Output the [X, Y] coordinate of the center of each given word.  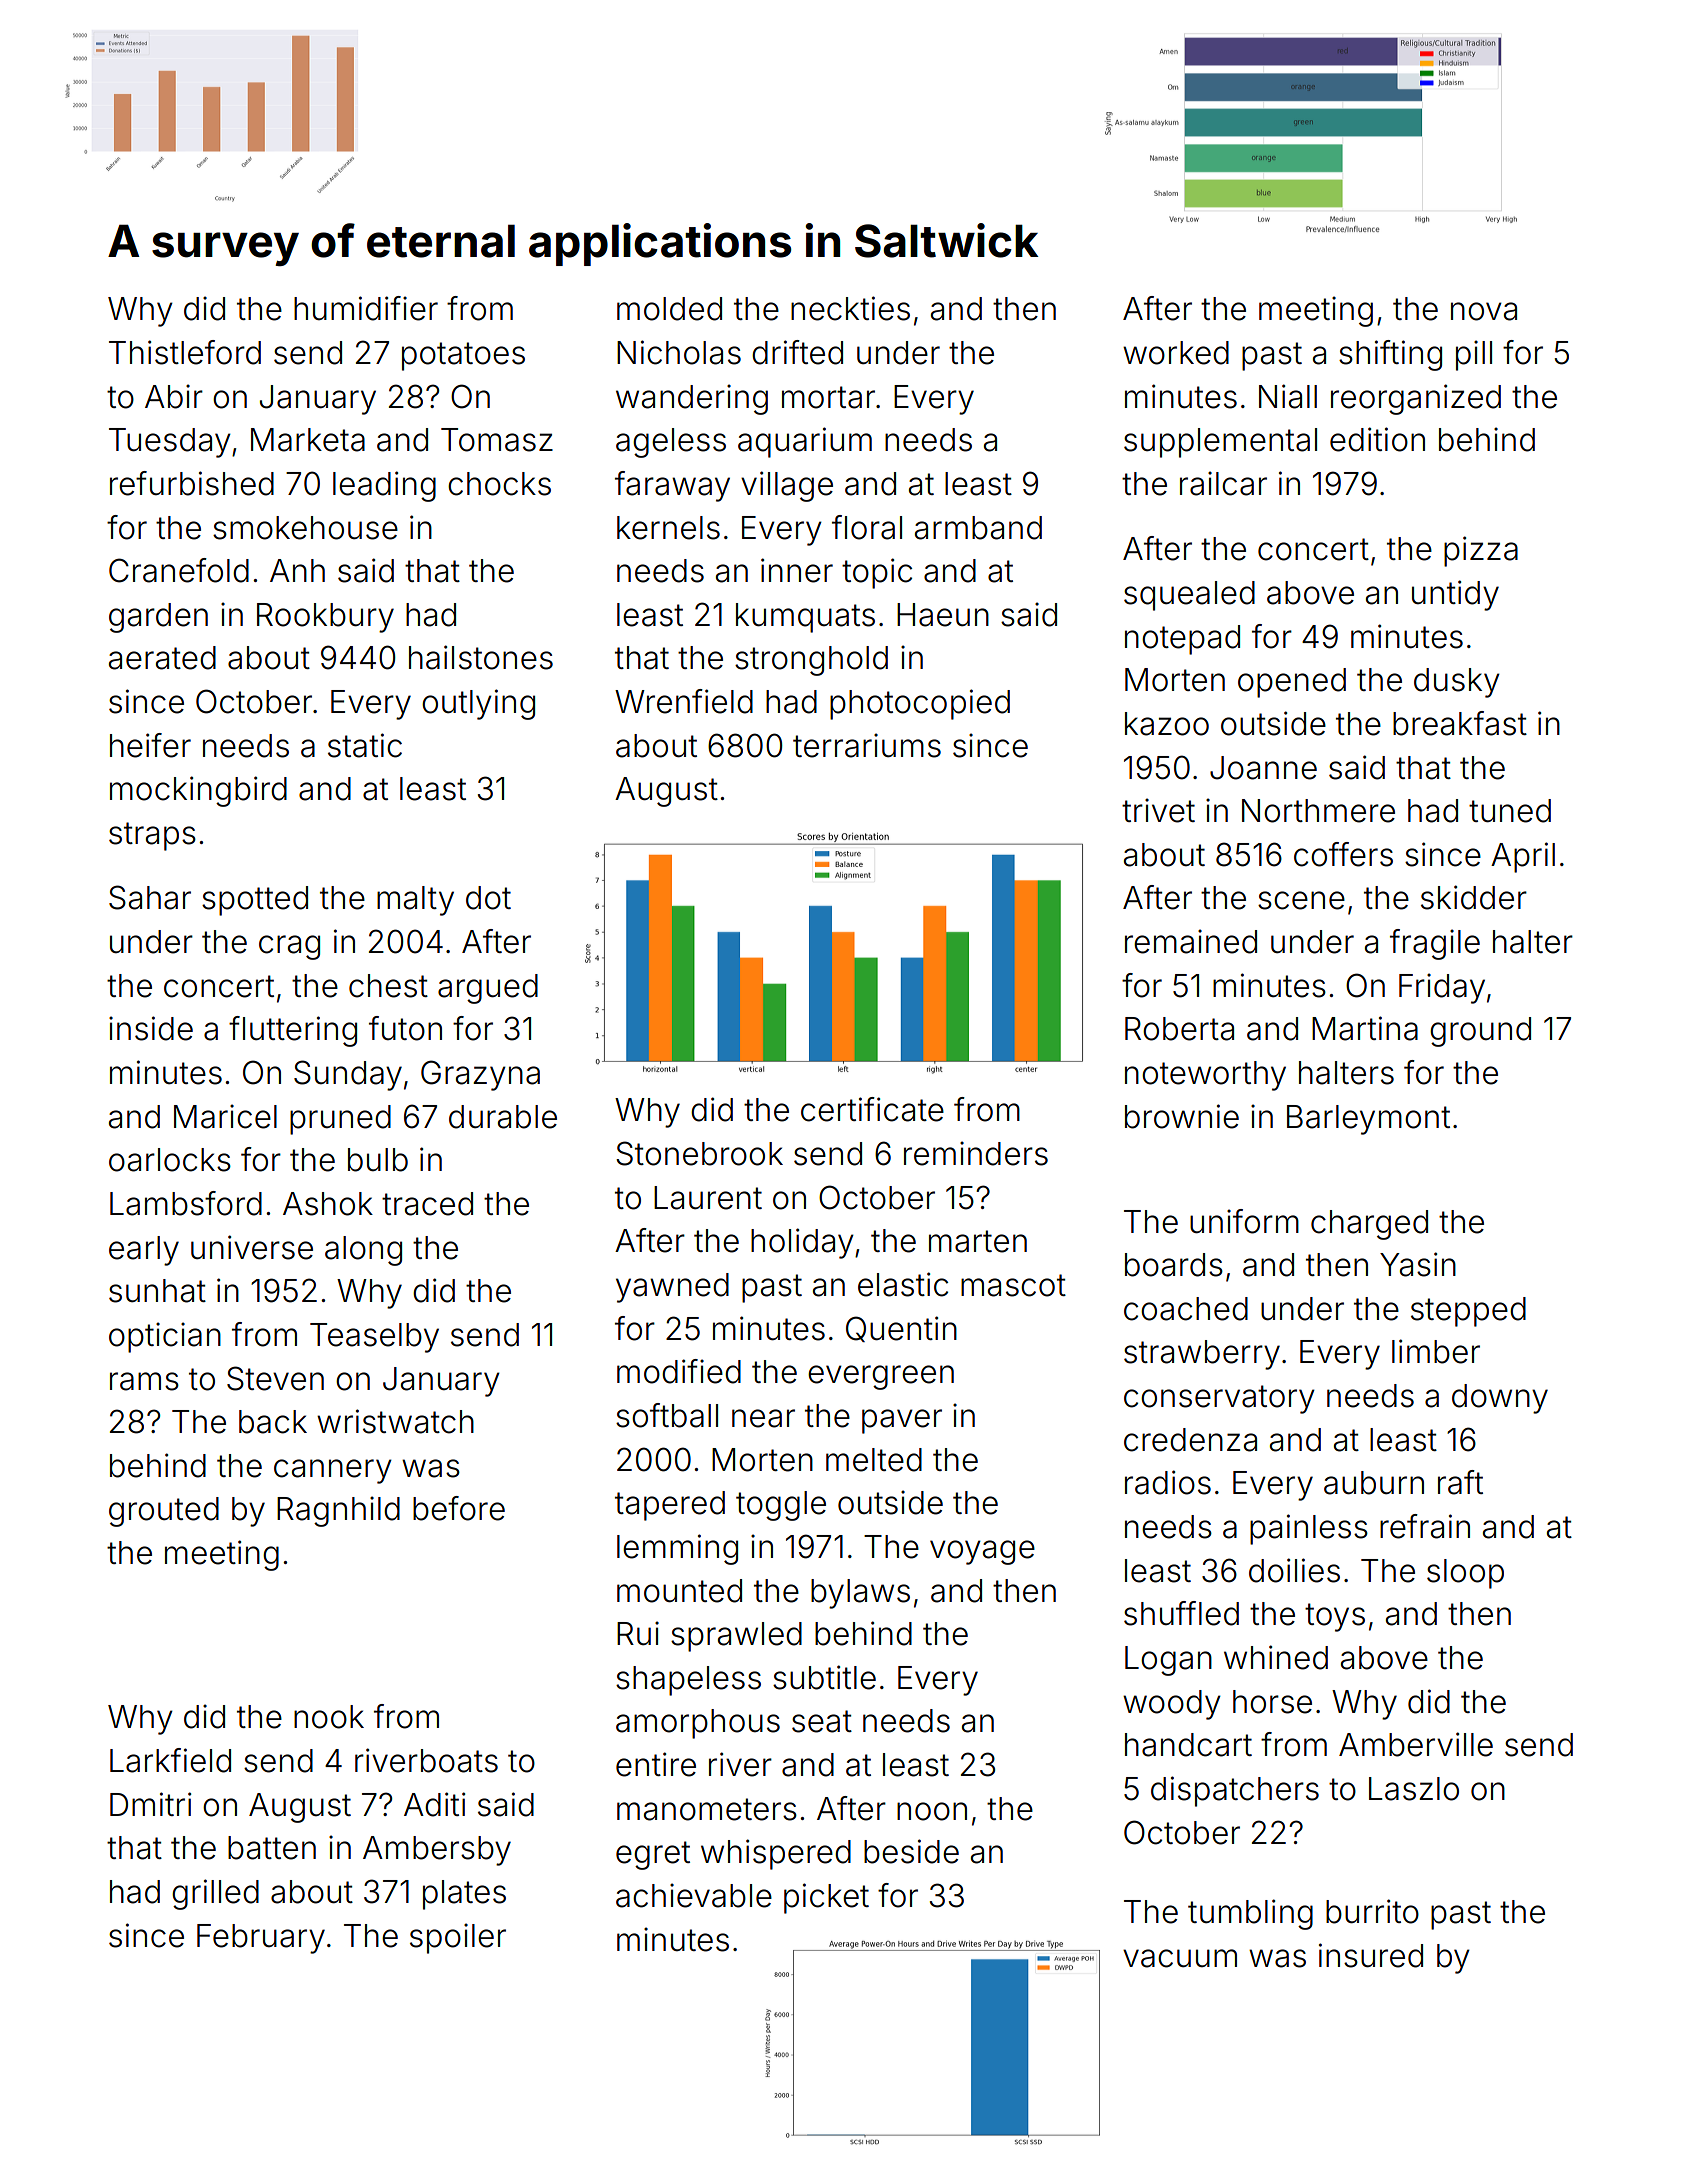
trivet [1158, 810]
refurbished [192, 483]
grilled [215, 1894]
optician [165, 1337]
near [763, 1418]
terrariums [867, 745]
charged [1369, 1225]
